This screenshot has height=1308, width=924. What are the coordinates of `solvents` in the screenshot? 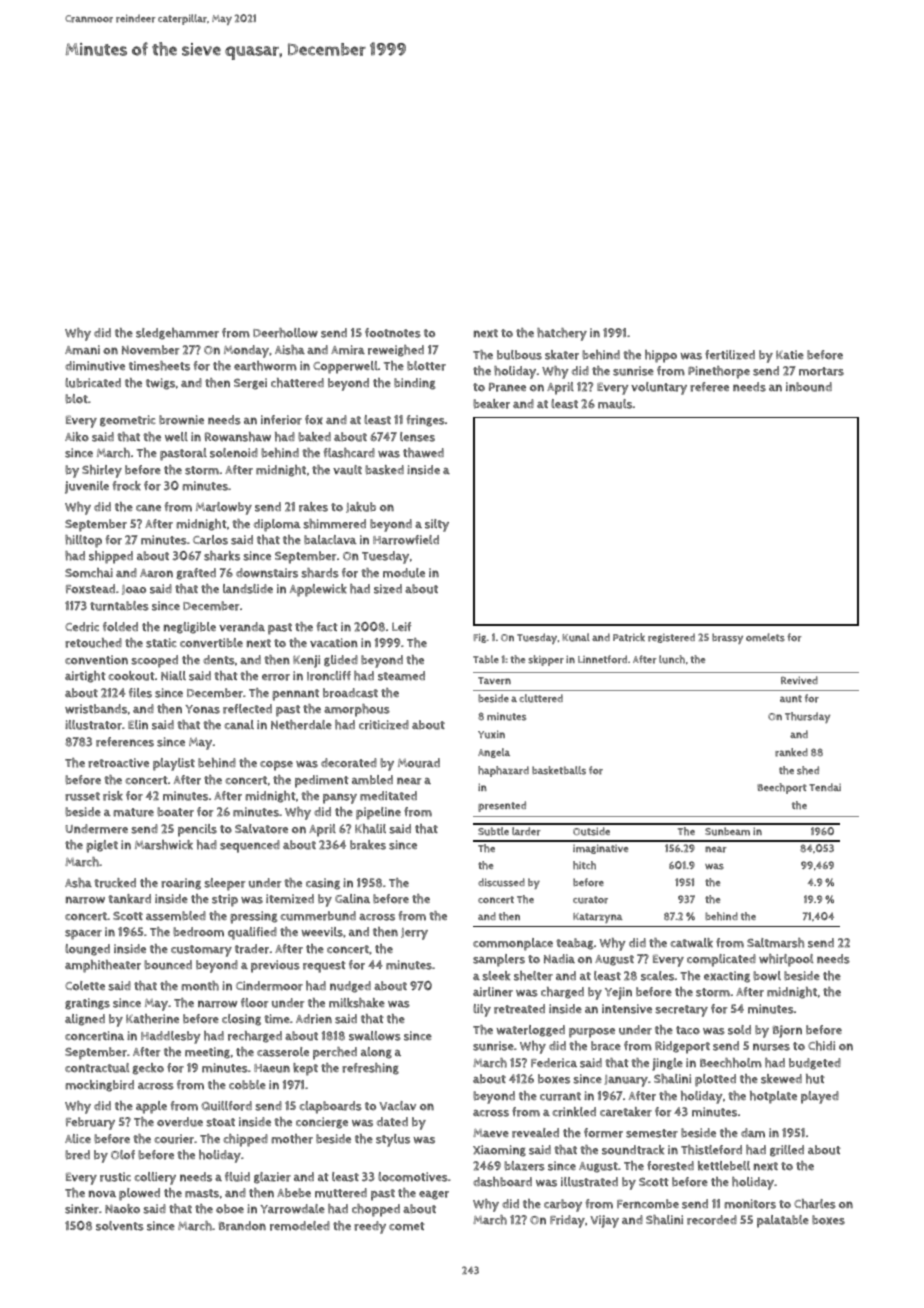 It's located at (120, 1226).
